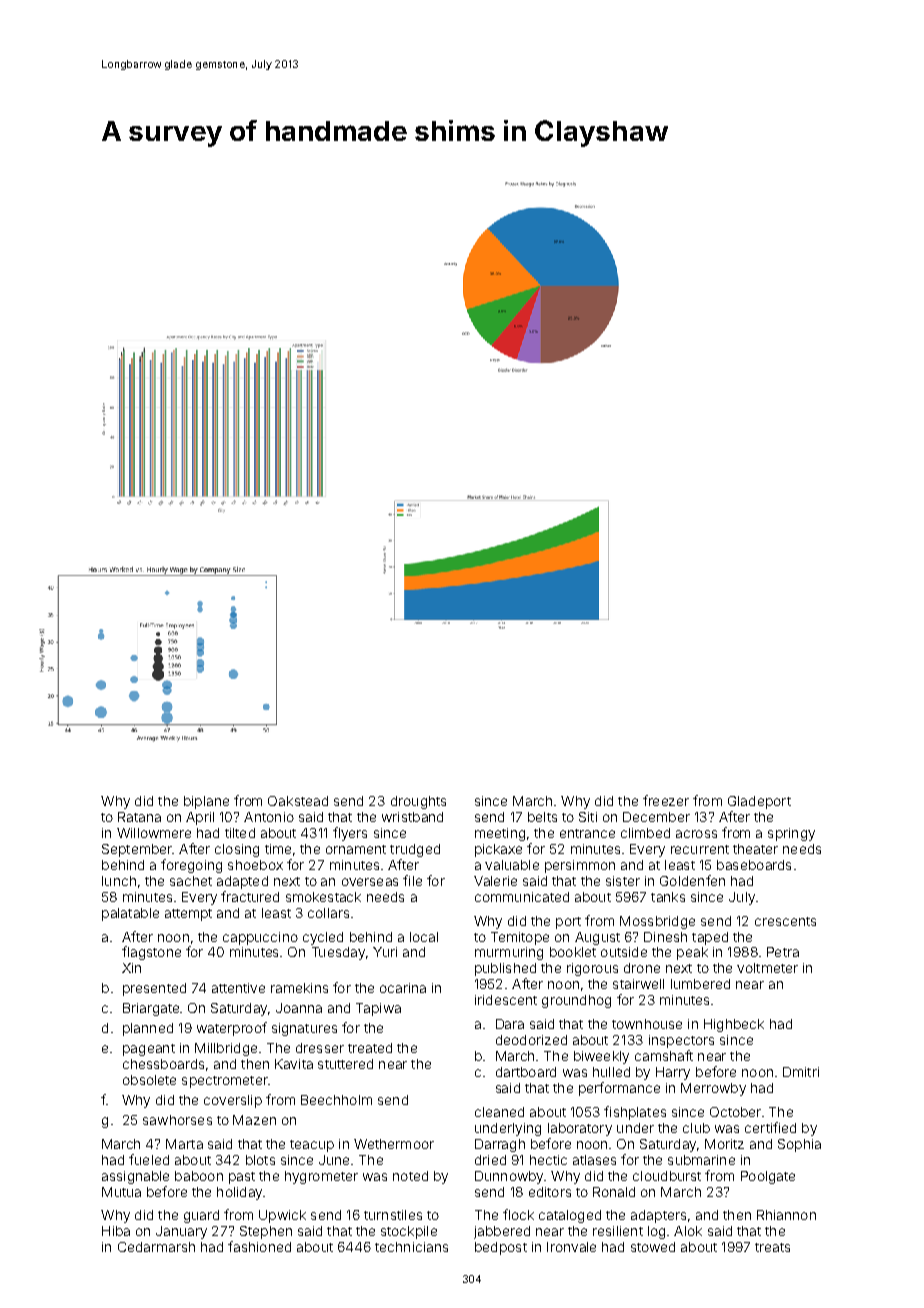 The height and width of the document is (1308, 924). What do you see at coordinates (206, 802) in the document?
I see `biplane` at bounding box center [206, 802].
